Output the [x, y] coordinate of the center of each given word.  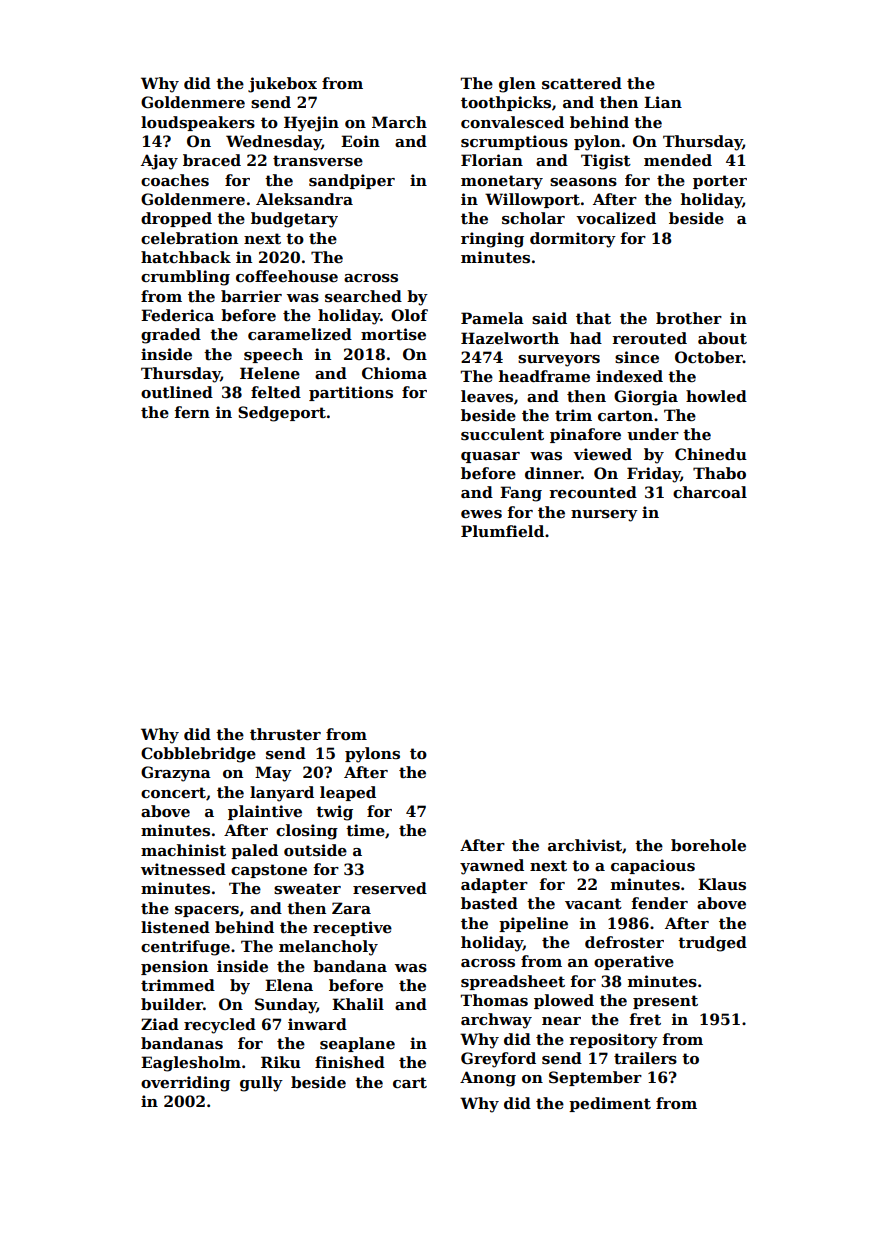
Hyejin [311, 124]
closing [307, 832]
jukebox [282, 85]
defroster [624, 942]
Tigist [606, 162]
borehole [708, 845]
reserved [390, 888]
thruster [285, 734]
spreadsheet [513, 982]
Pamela [492, 318]
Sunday [286, 1006]
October [709, 357]
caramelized [300, 334]
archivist [585, 845]
